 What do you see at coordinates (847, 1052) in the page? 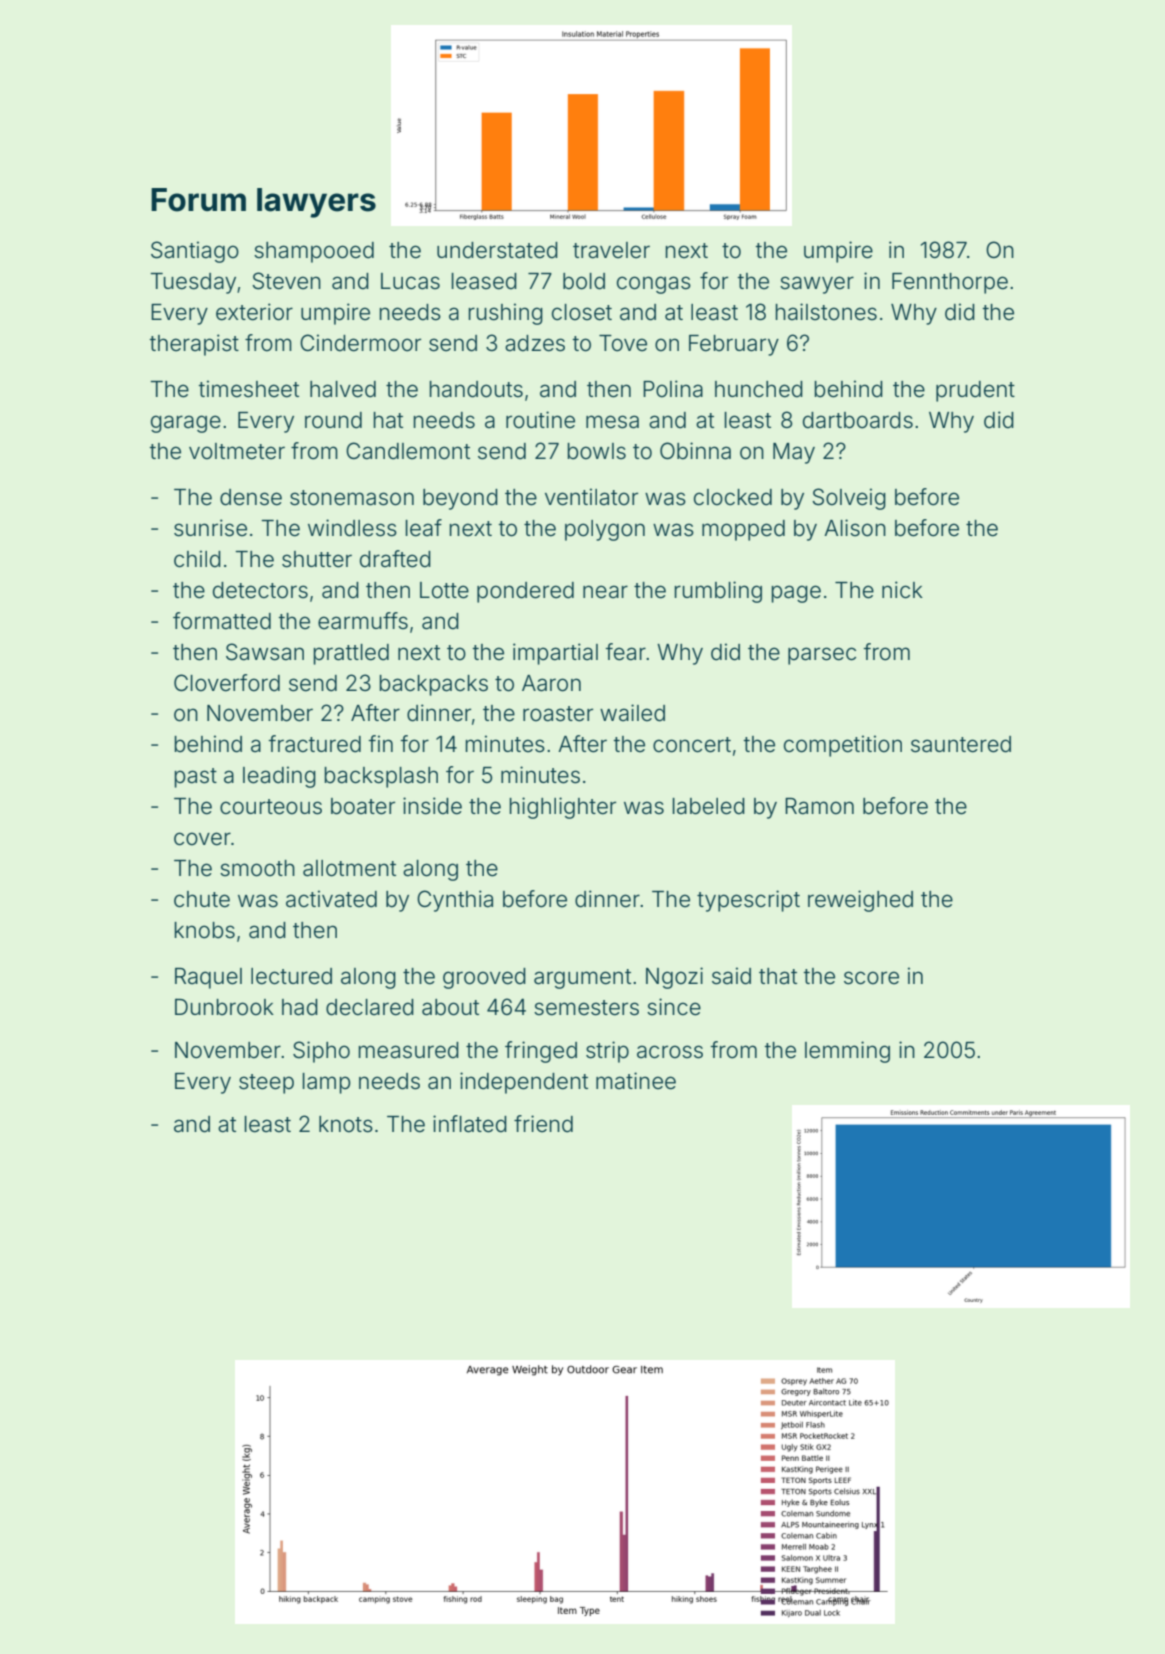
I see `lemming` at bounding box center [847, 1052].
